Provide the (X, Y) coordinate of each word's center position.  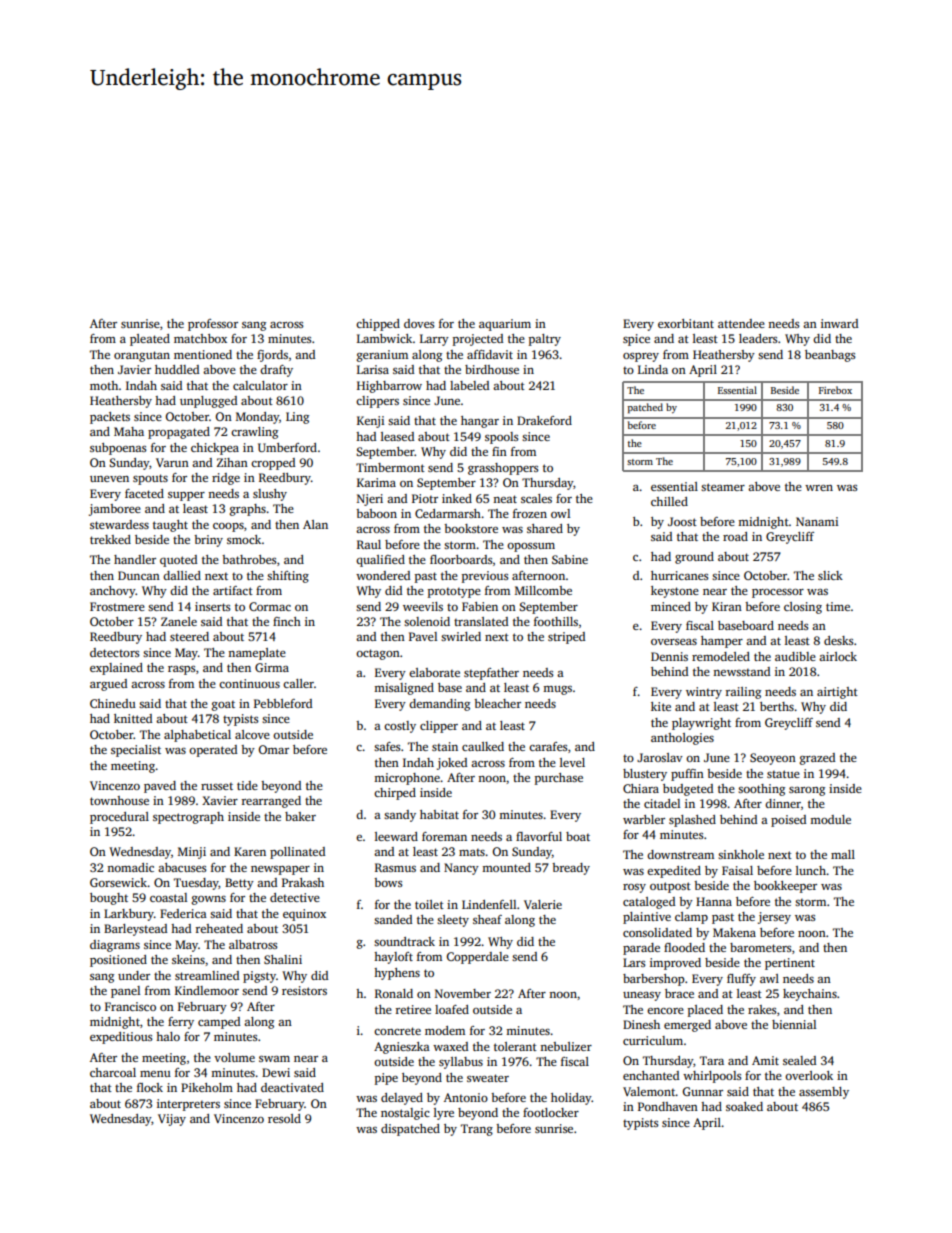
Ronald (394, 993)
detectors (114, 652)
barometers (760, 947)
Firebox (835, 390)
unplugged (208, 402)
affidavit (490, 354)
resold (284, 1118)
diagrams (115, 946)
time (838, 606)
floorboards (461, 559)
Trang (477, 1130)
